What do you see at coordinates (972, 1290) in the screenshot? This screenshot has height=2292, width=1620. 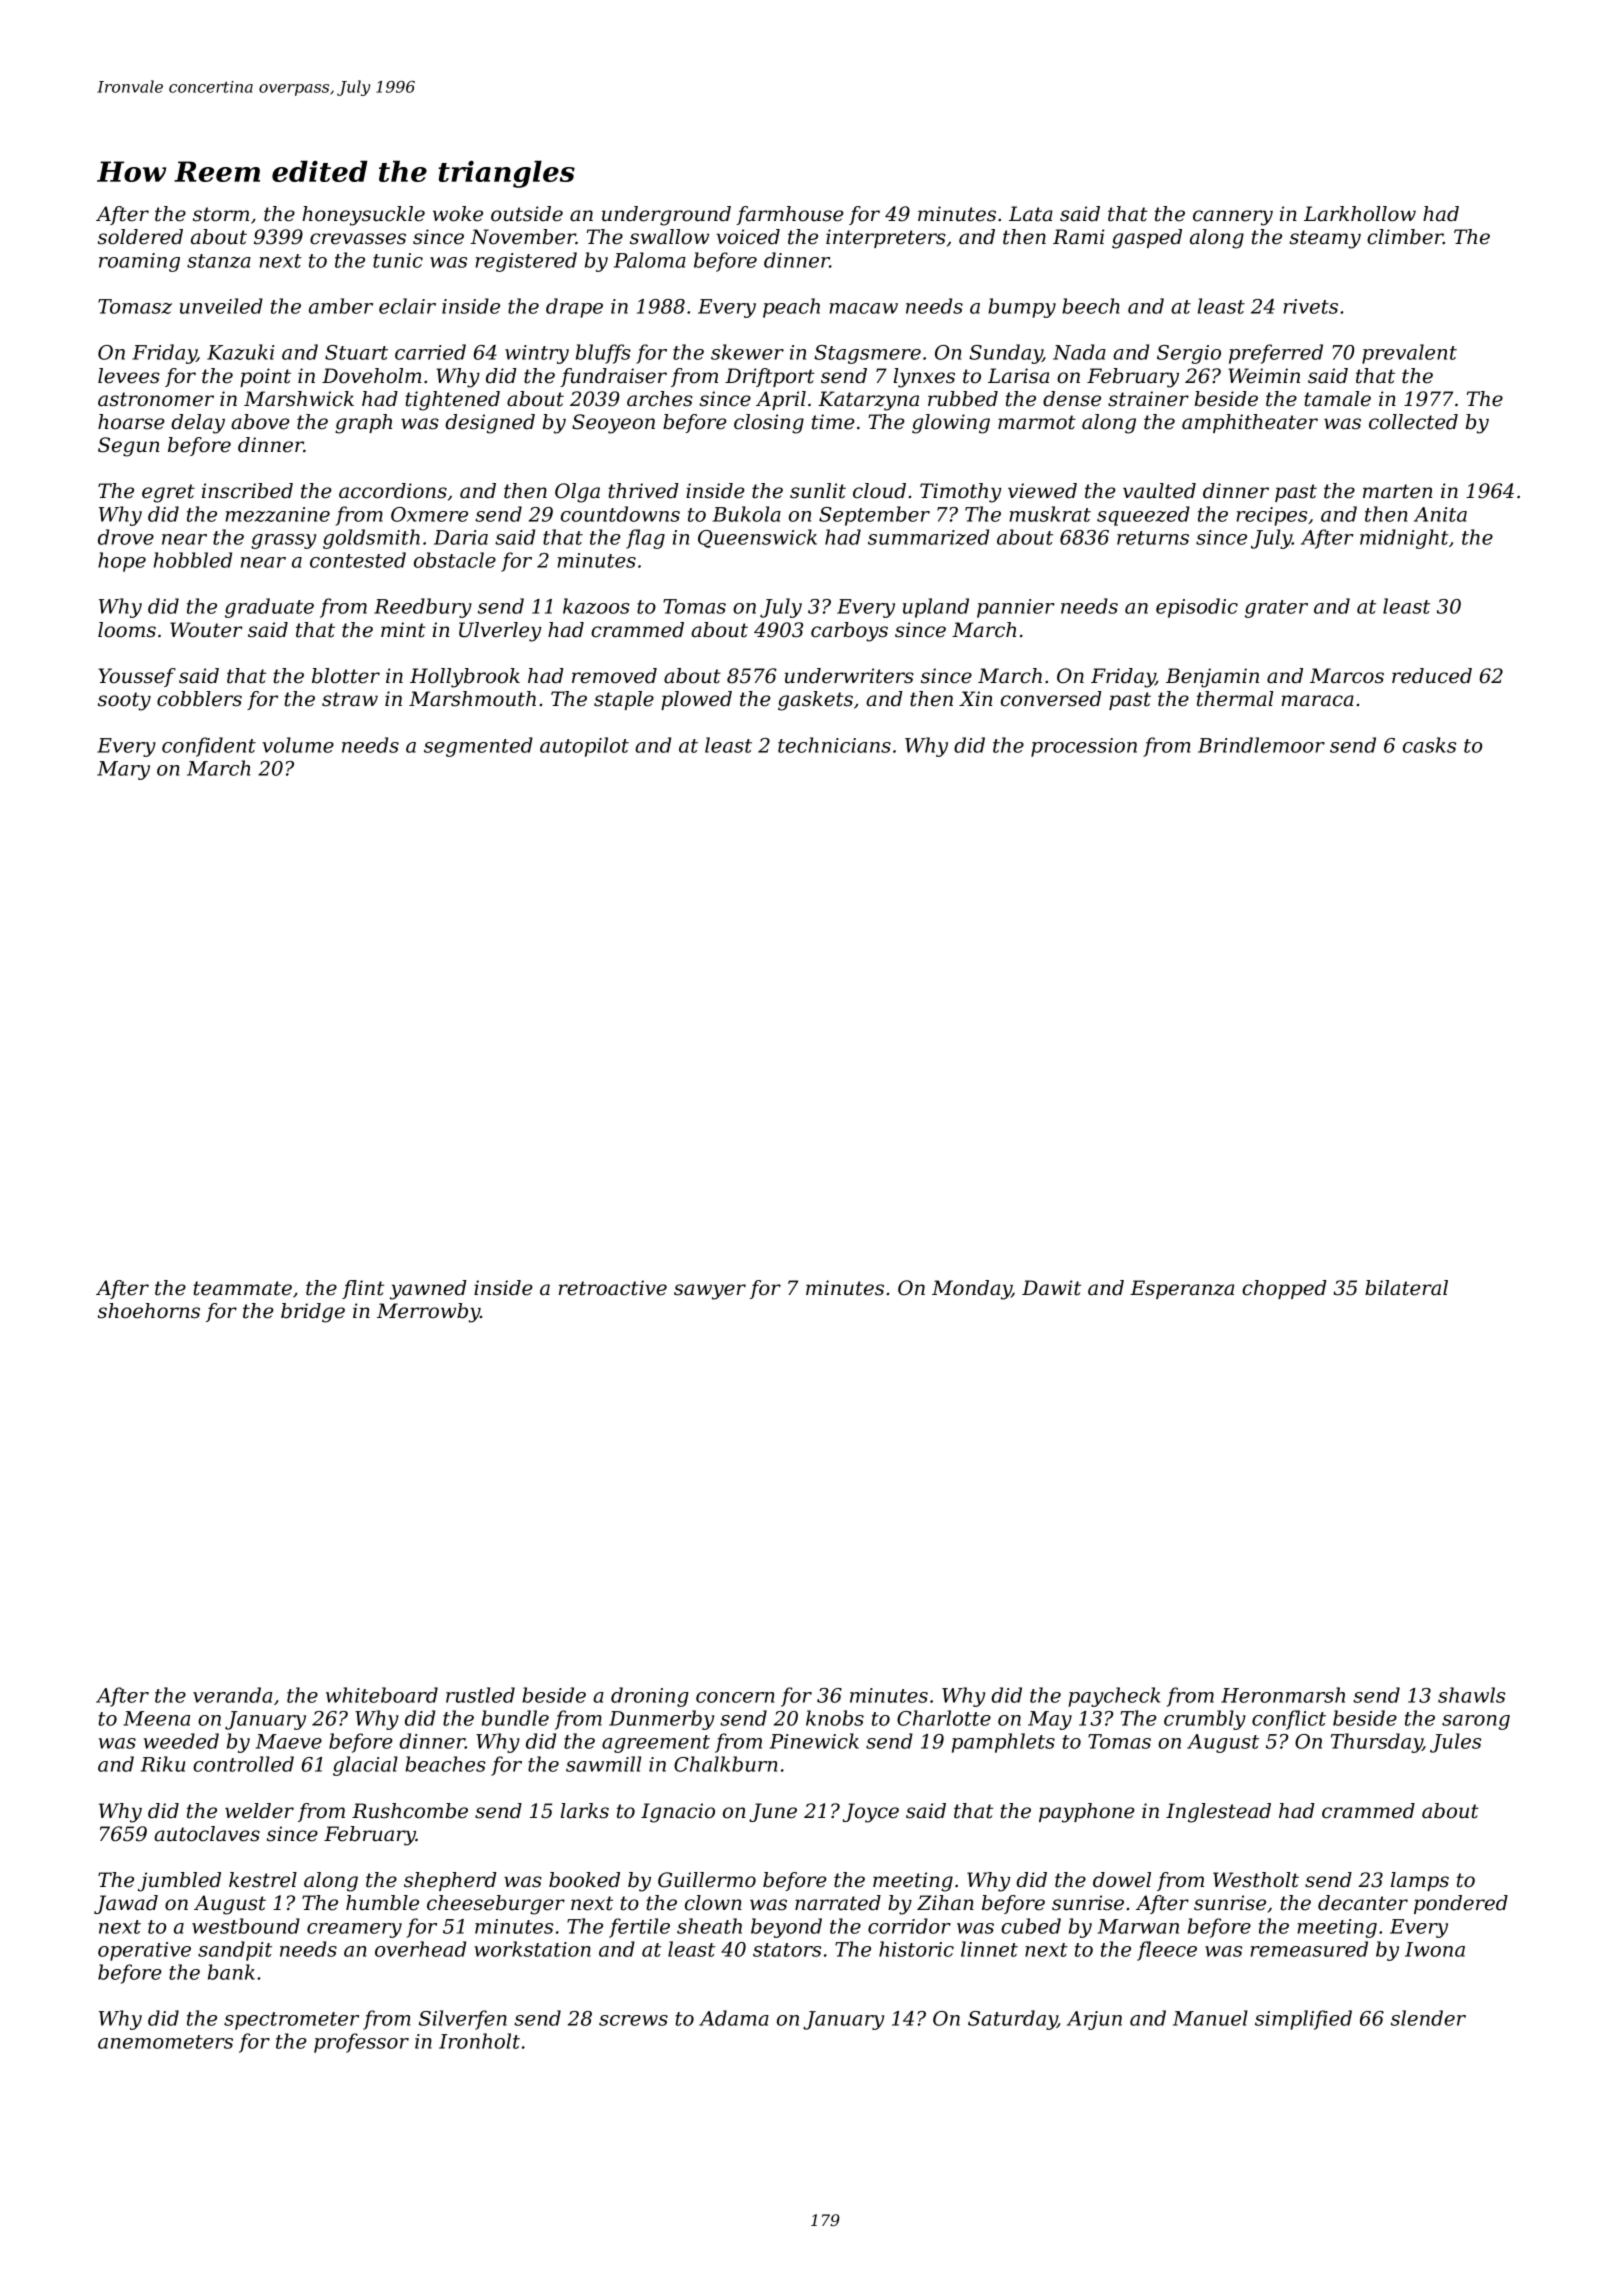 I see `Monday` at bounding box center [972, 1290].
